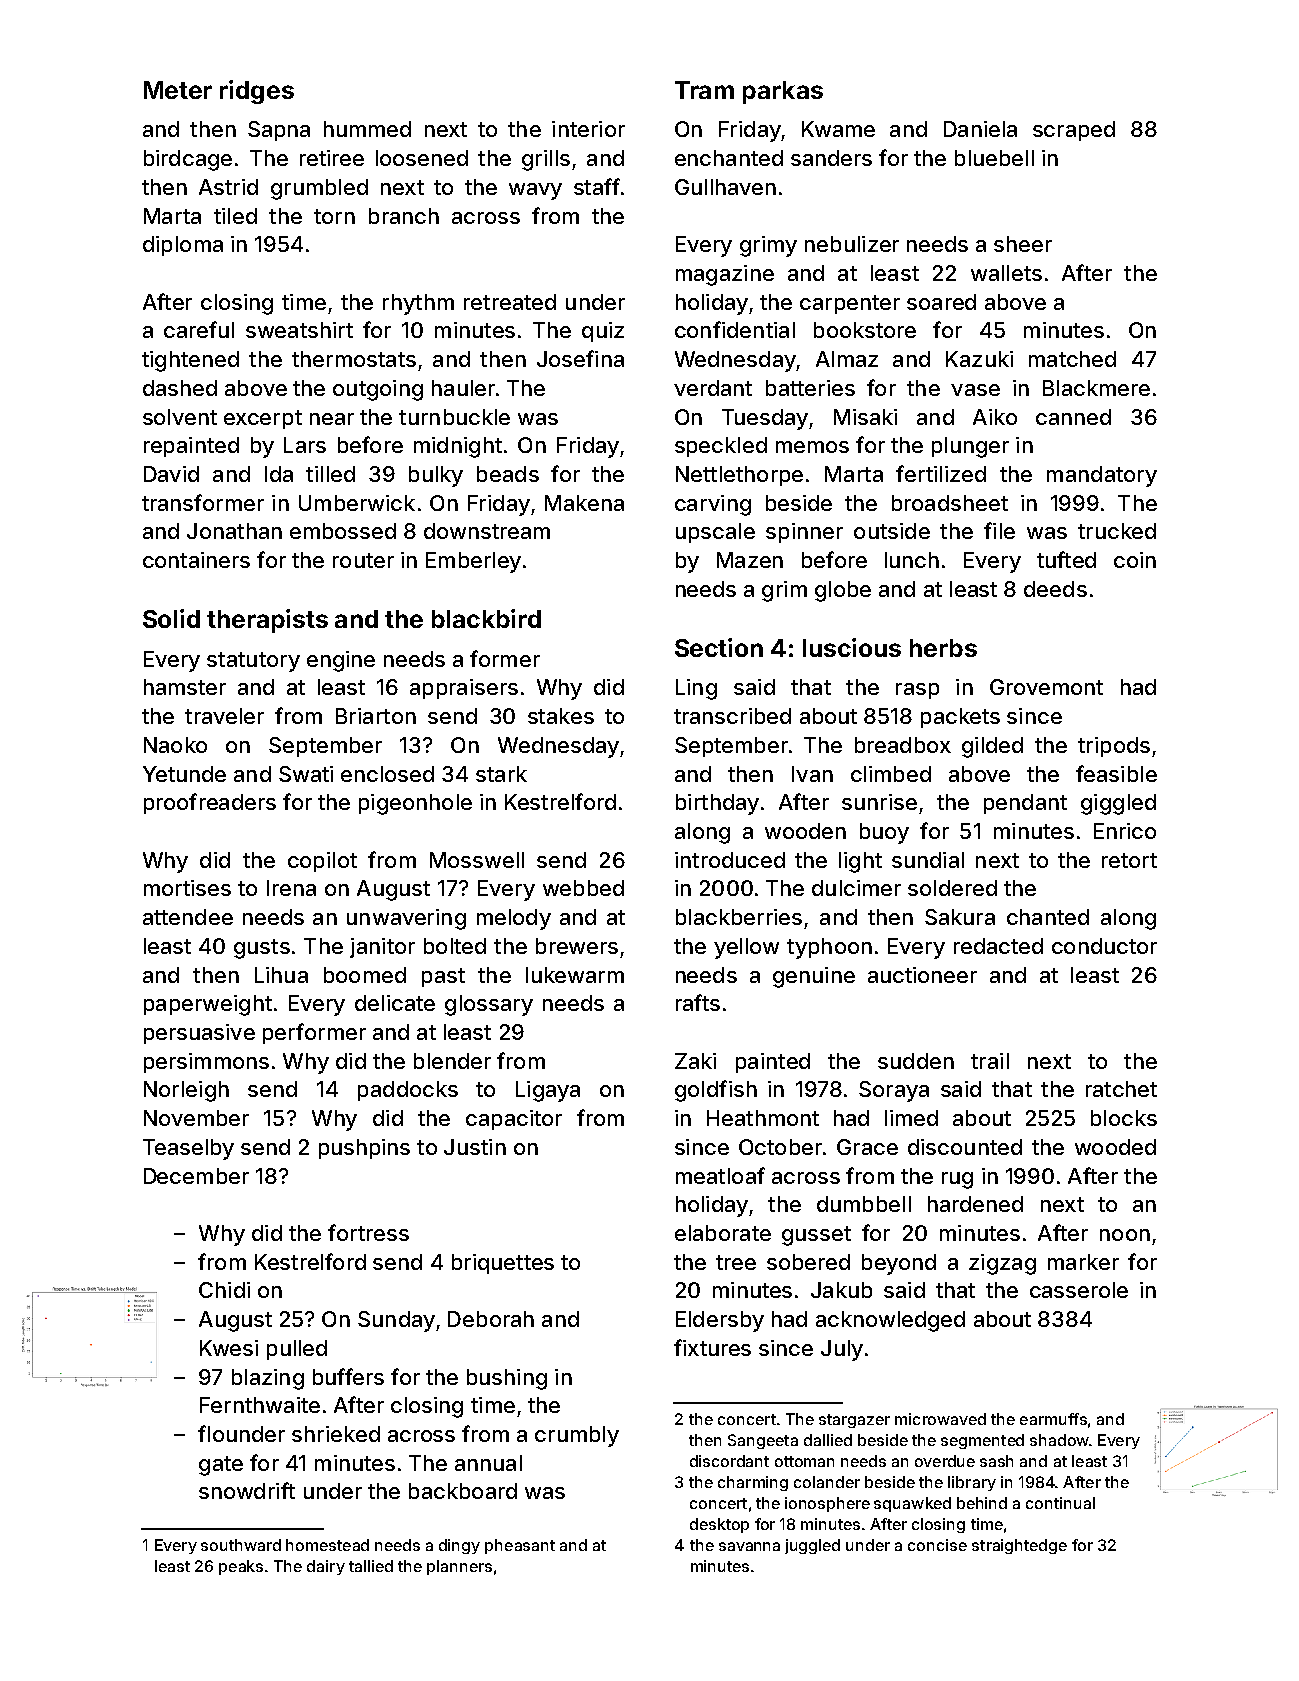 This screenshot has height=1681, width=1299. I want to click on elaborate, so click(723, 1233).
